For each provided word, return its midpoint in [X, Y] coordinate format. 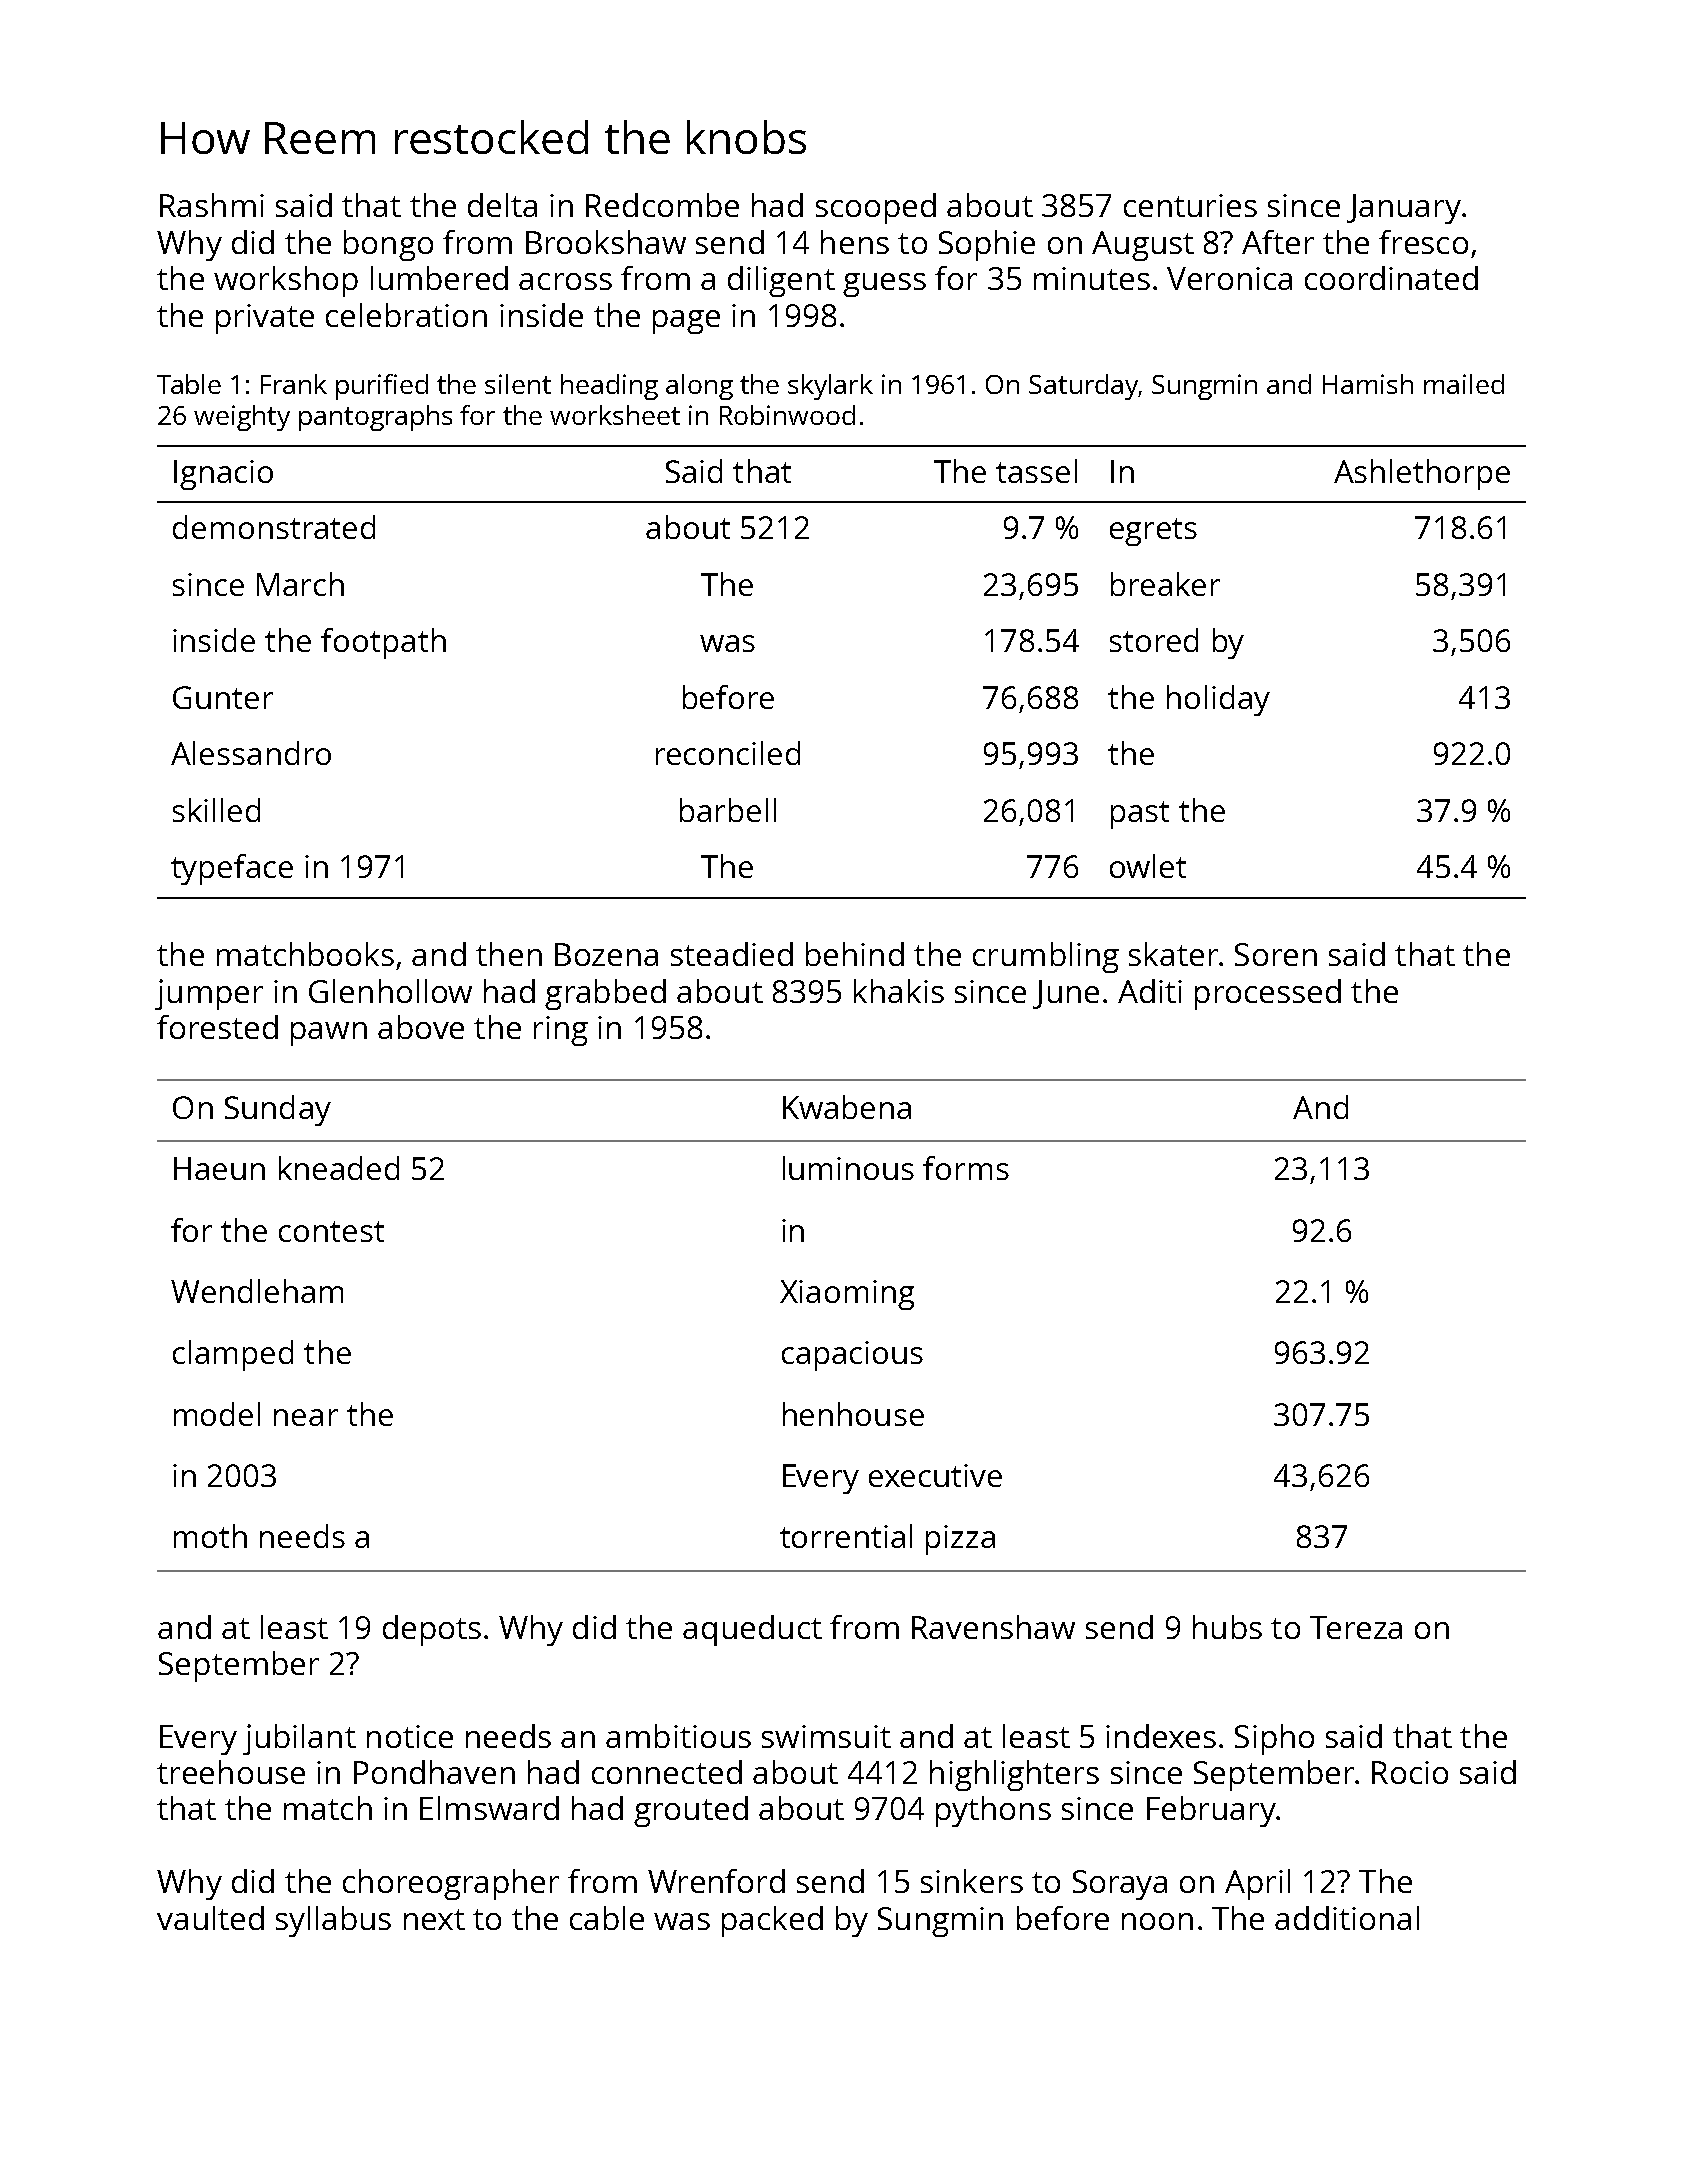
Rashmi [212, 205]
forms [966, 1168]
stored [1154, 640]
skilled [216, 810]
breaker [1165, 584]
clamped [233, 1355]
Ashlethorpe [1422, 474]
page [686, 322]
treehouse [231, 1772]
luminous [848, 1168]
